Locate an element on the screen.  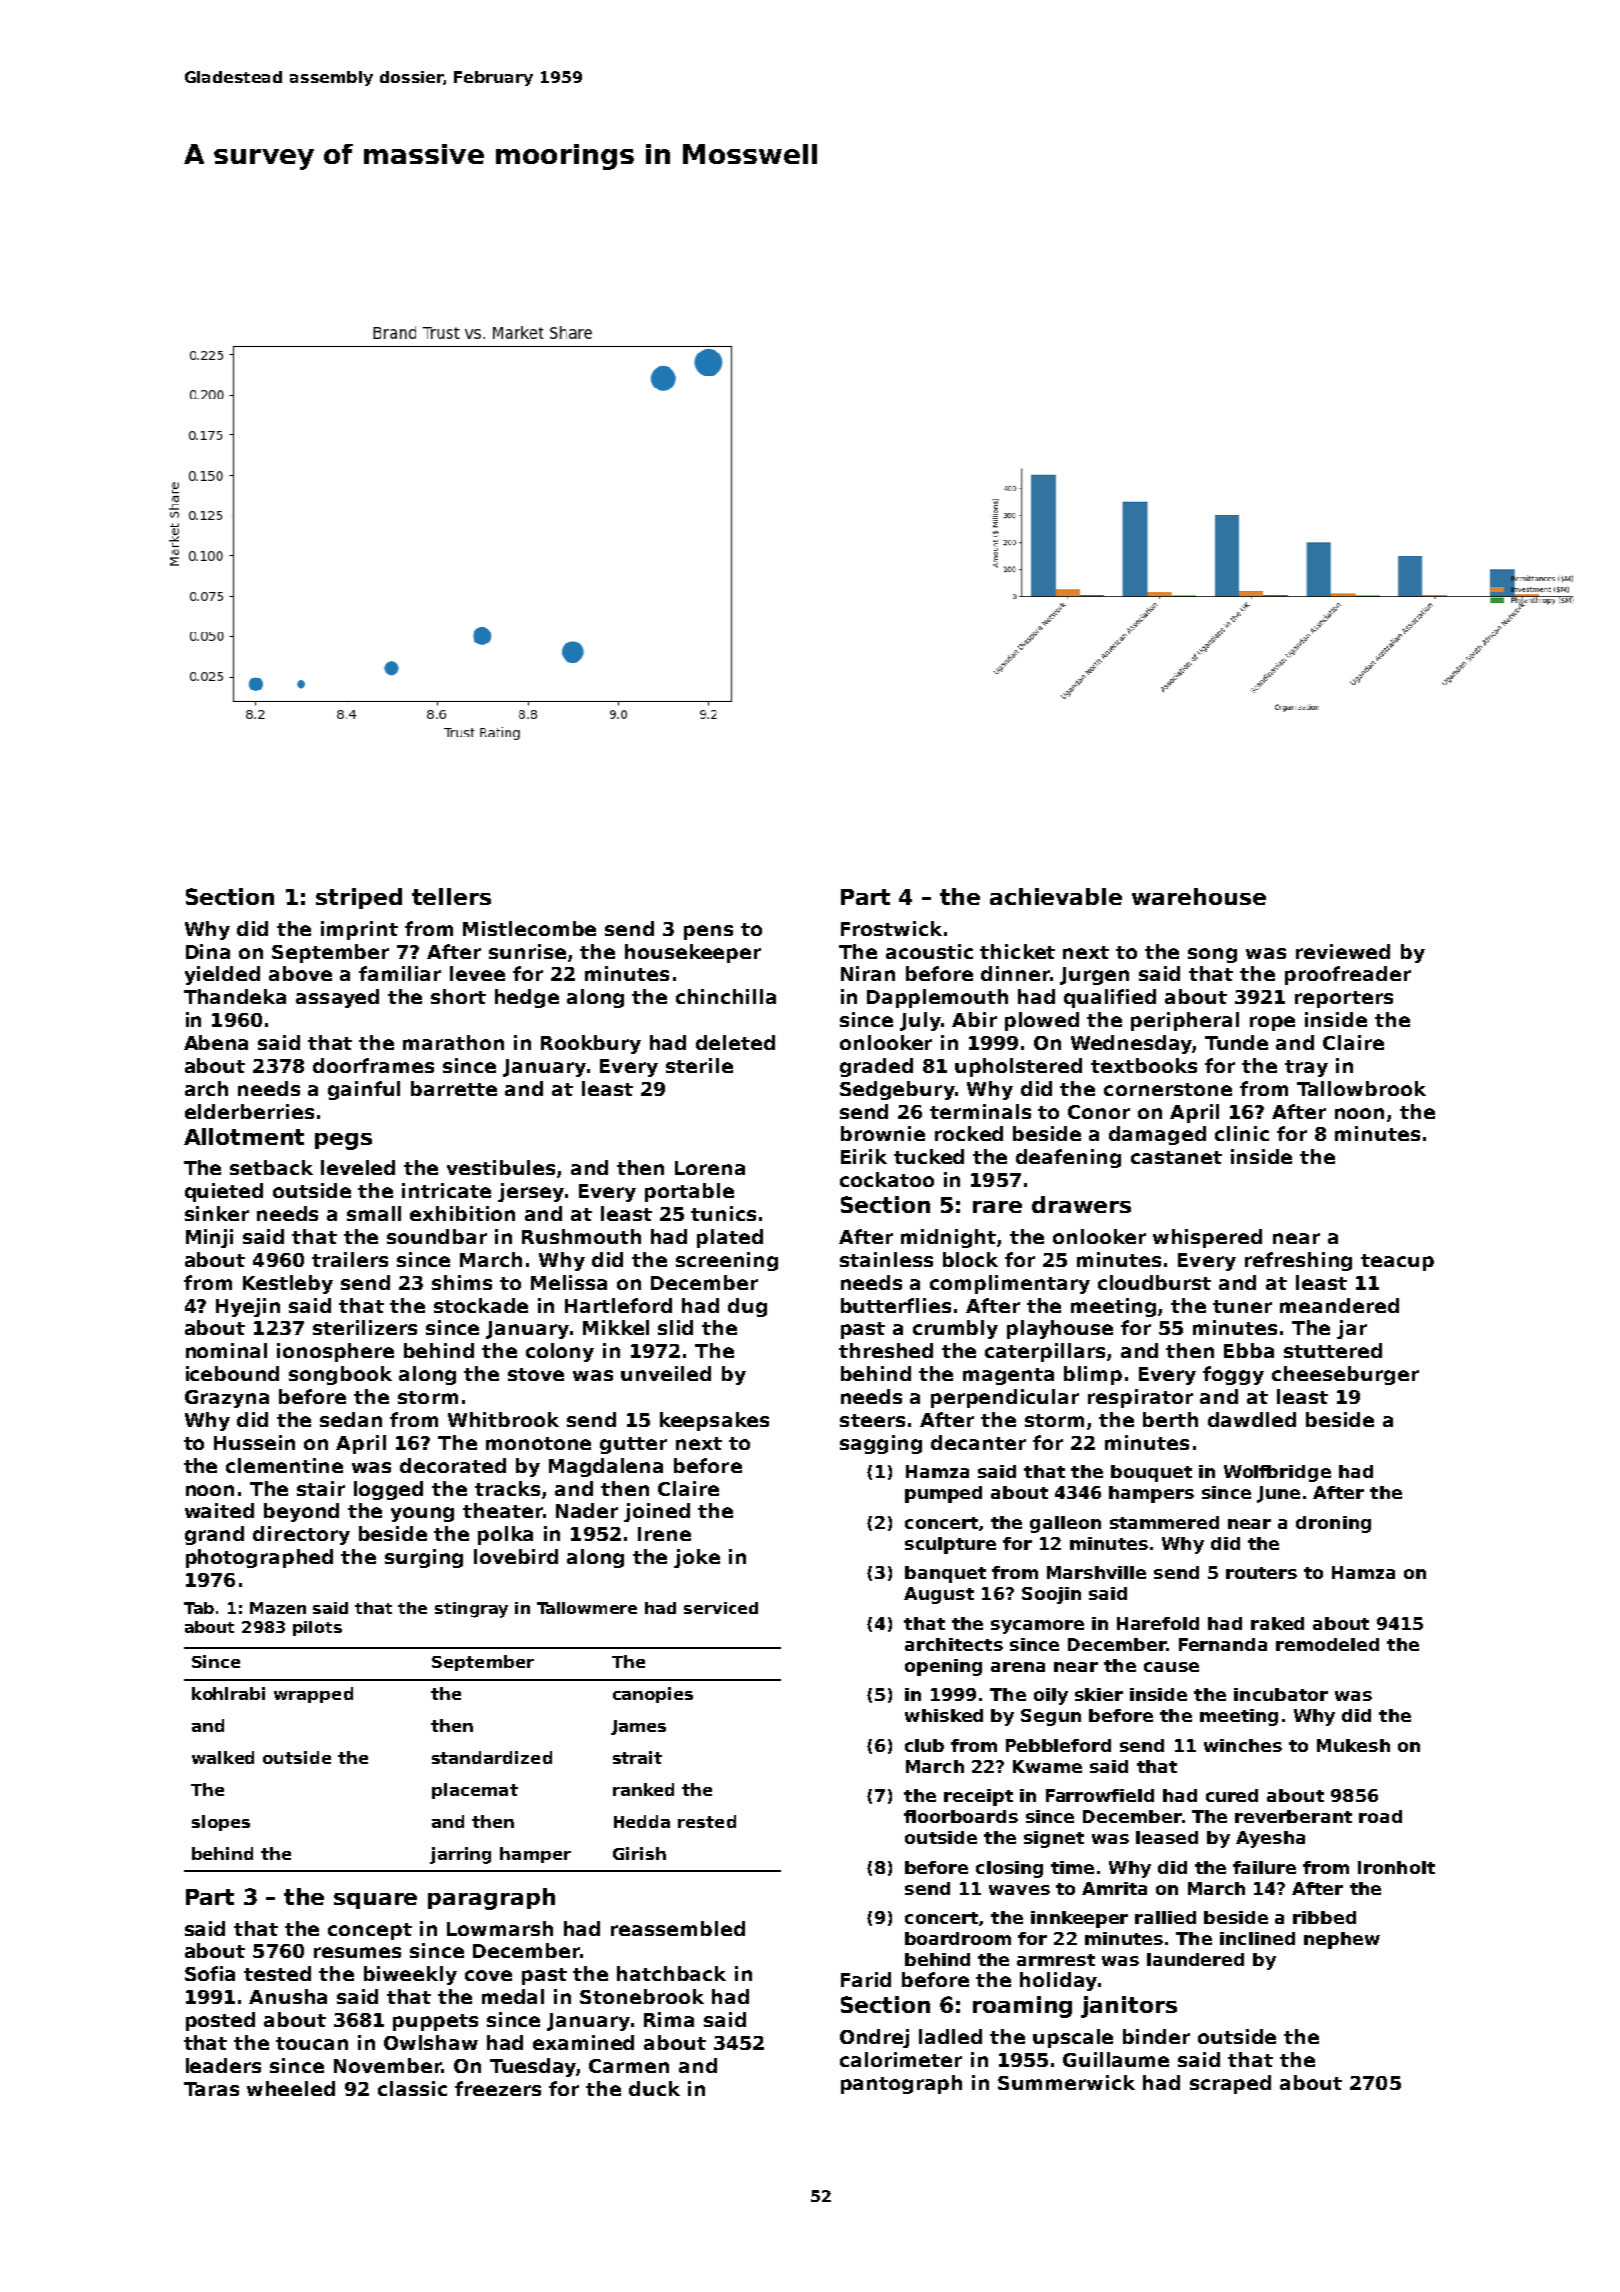
freezers is located at coordinates (498, 2088).
